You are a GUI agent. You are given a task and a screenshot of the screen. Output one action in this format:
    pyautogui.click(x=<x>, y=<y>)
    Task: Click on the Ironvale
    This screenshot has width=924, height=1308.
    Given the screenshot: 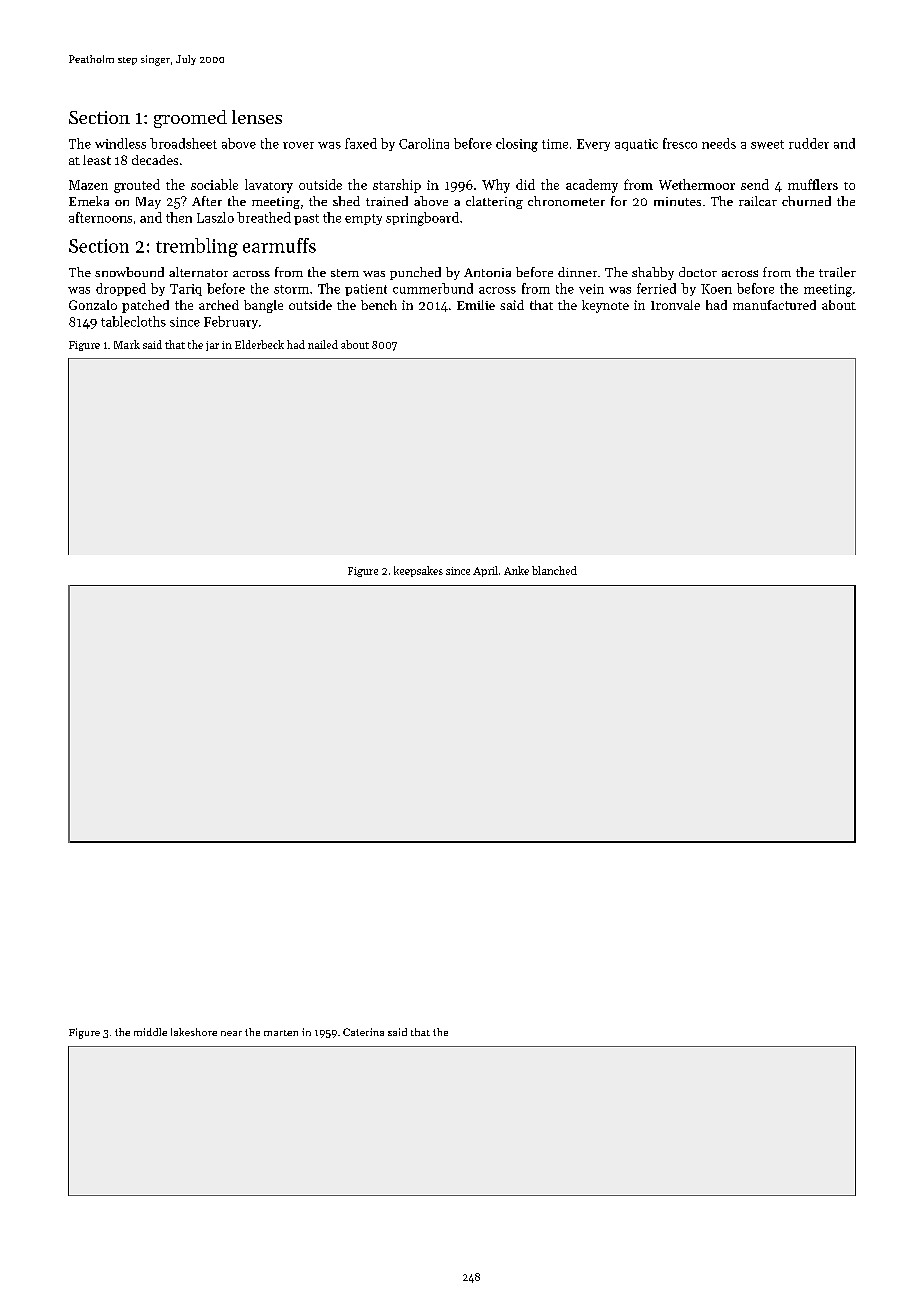 What is the action you would take?
    pyautogui.click(x=675, y=305)
